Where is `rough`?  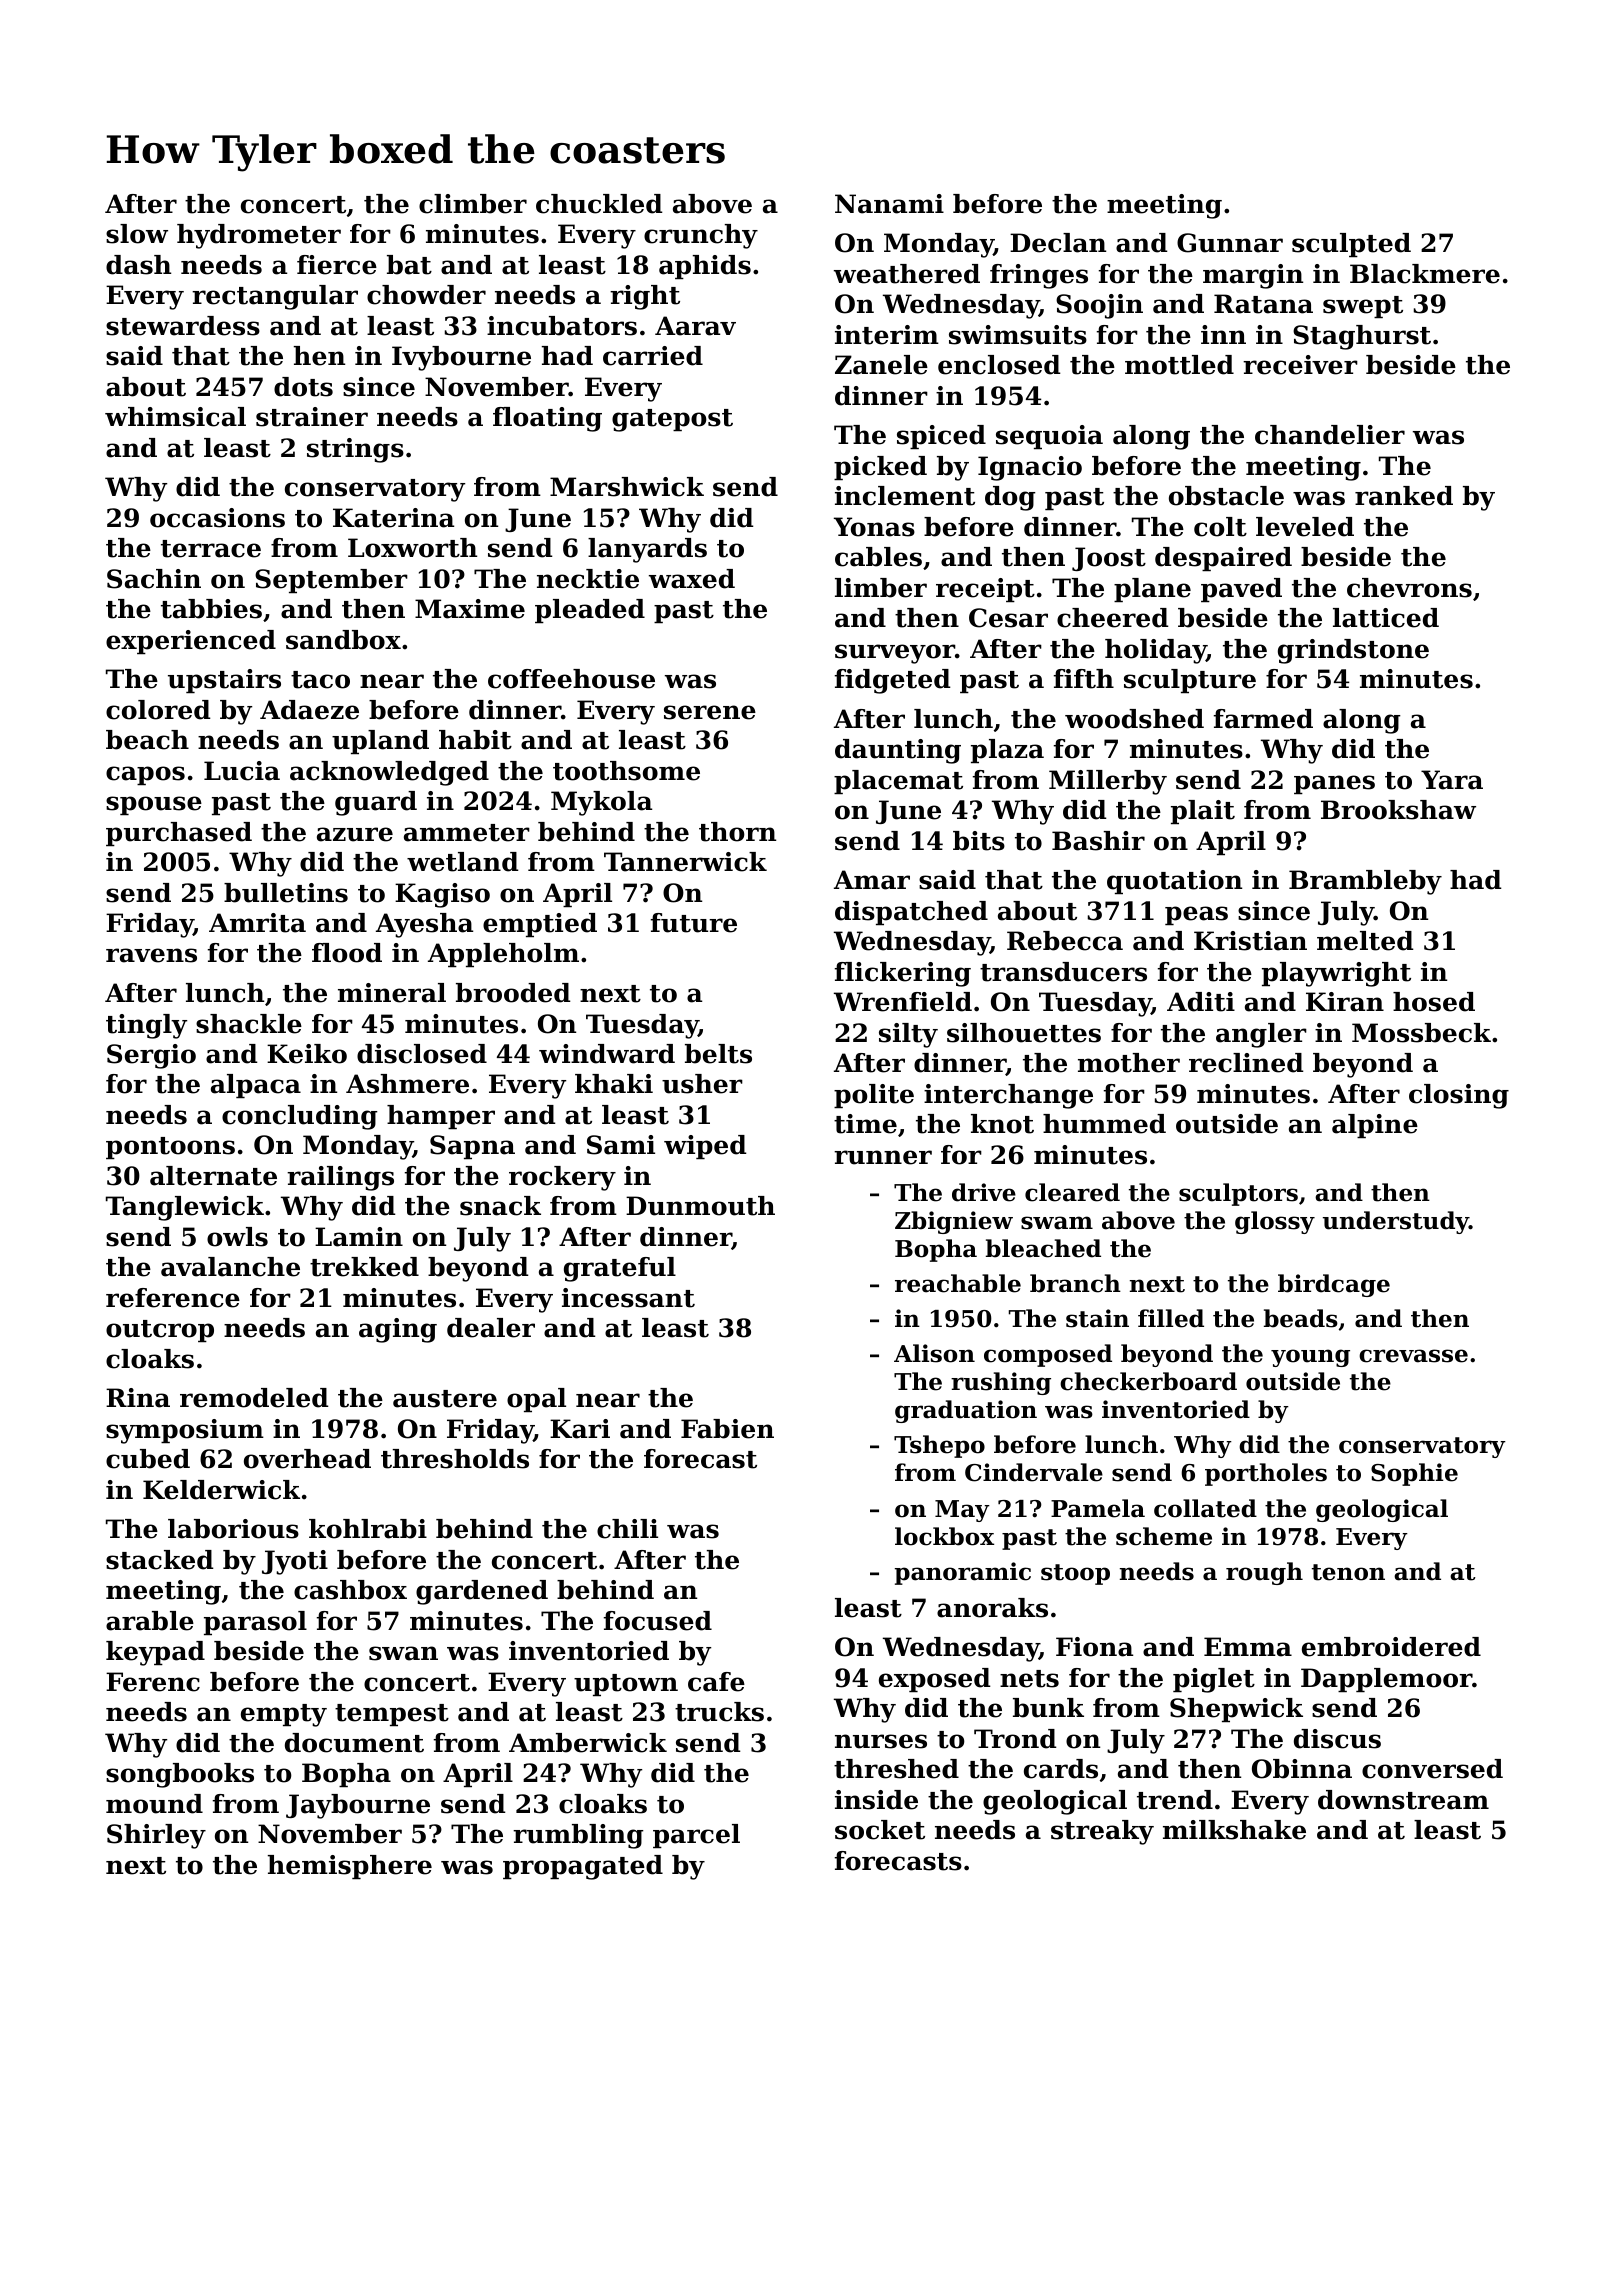
rough is located at coordinates (1264, 1573).
